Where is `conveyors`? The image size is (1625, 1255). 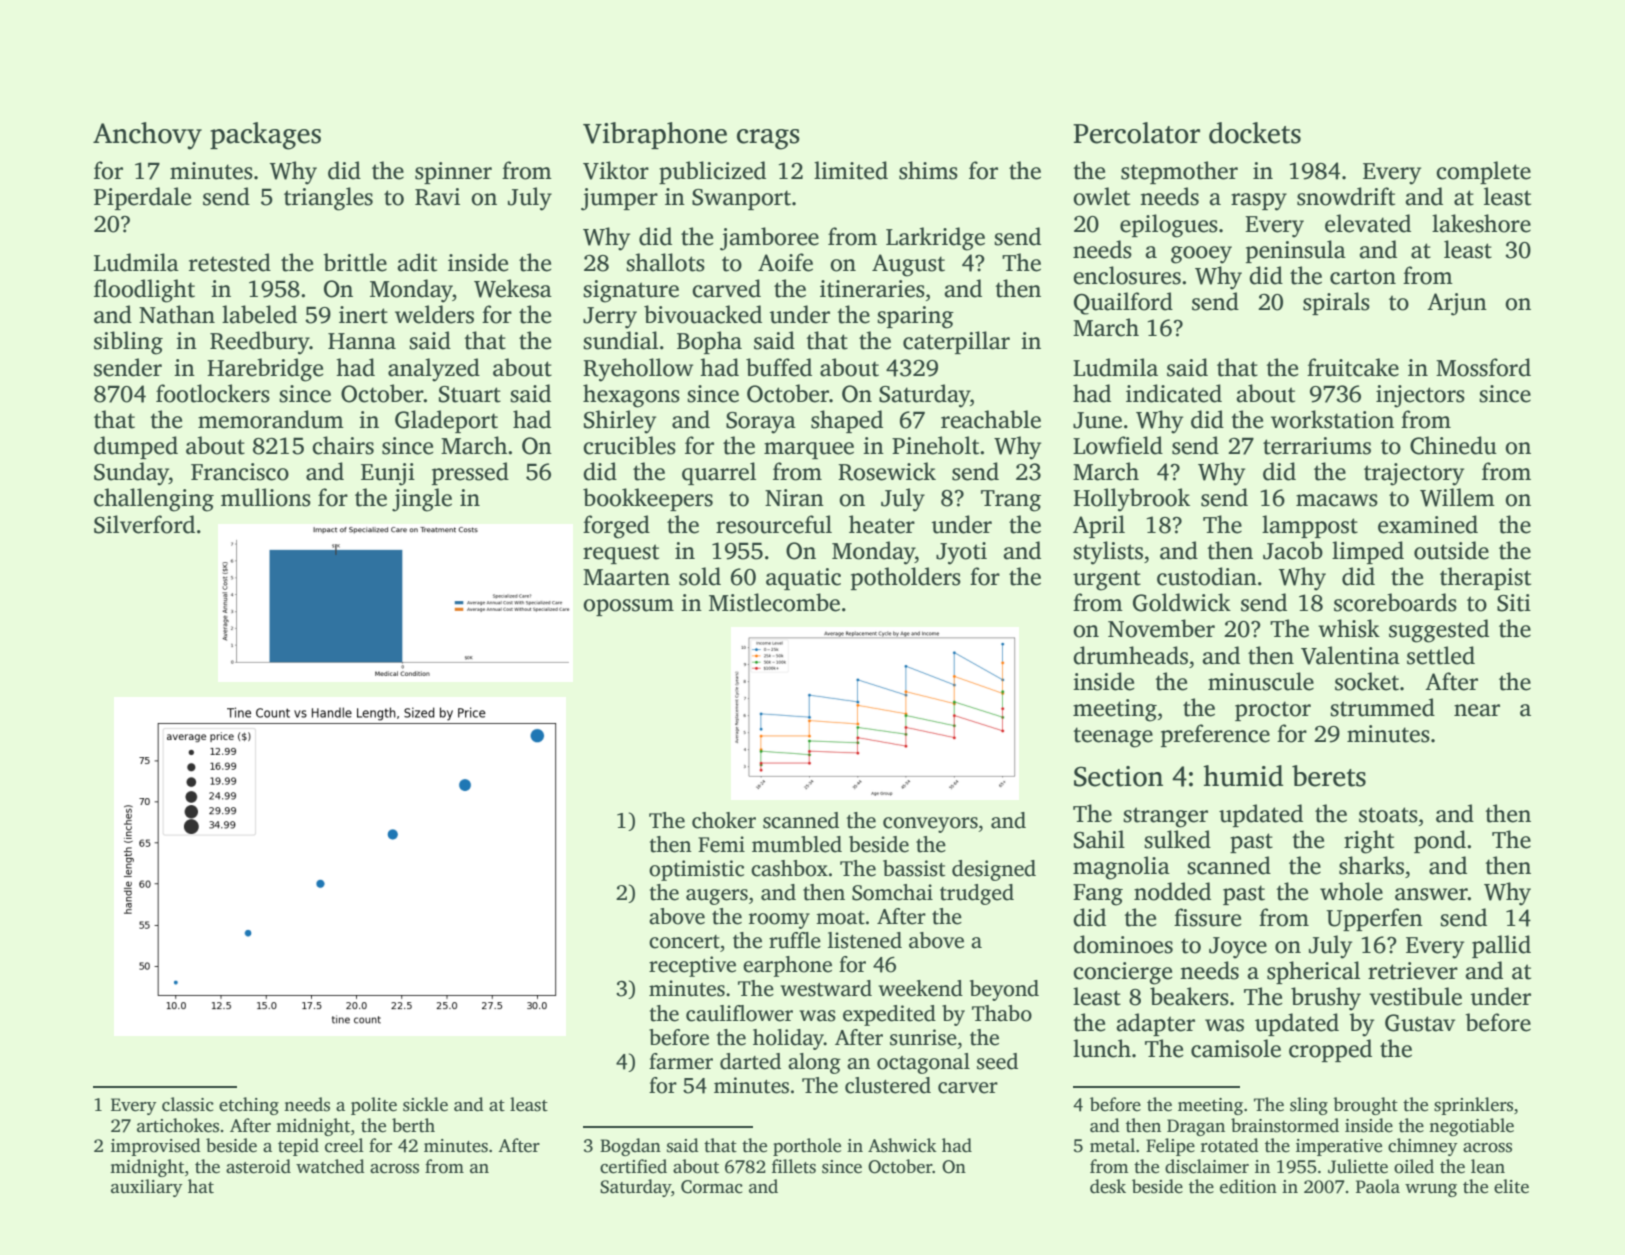
conveyors is located at coordinates (930, 825).
